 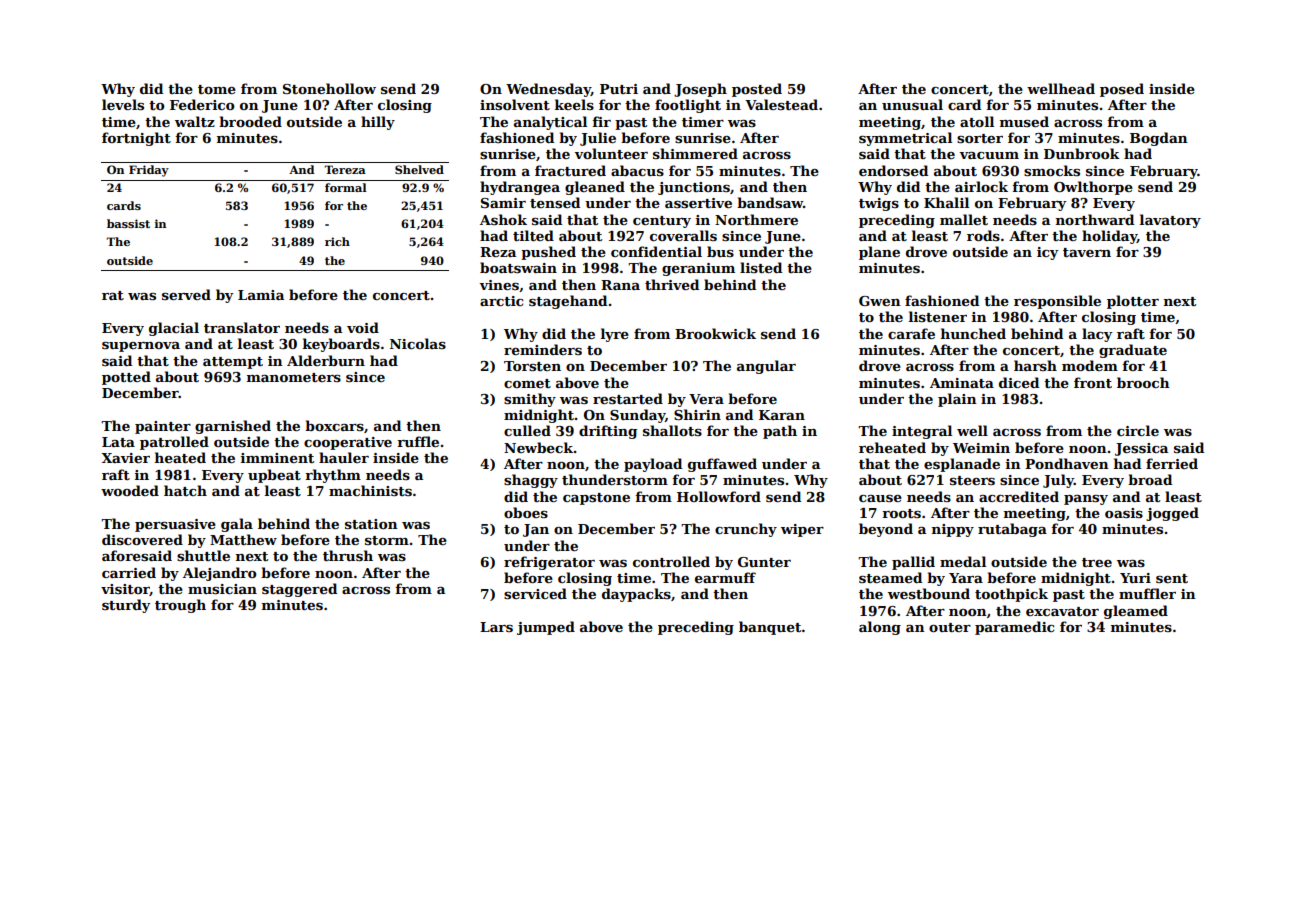 I want to click on gleamed, so click(x=1136, y=612).
